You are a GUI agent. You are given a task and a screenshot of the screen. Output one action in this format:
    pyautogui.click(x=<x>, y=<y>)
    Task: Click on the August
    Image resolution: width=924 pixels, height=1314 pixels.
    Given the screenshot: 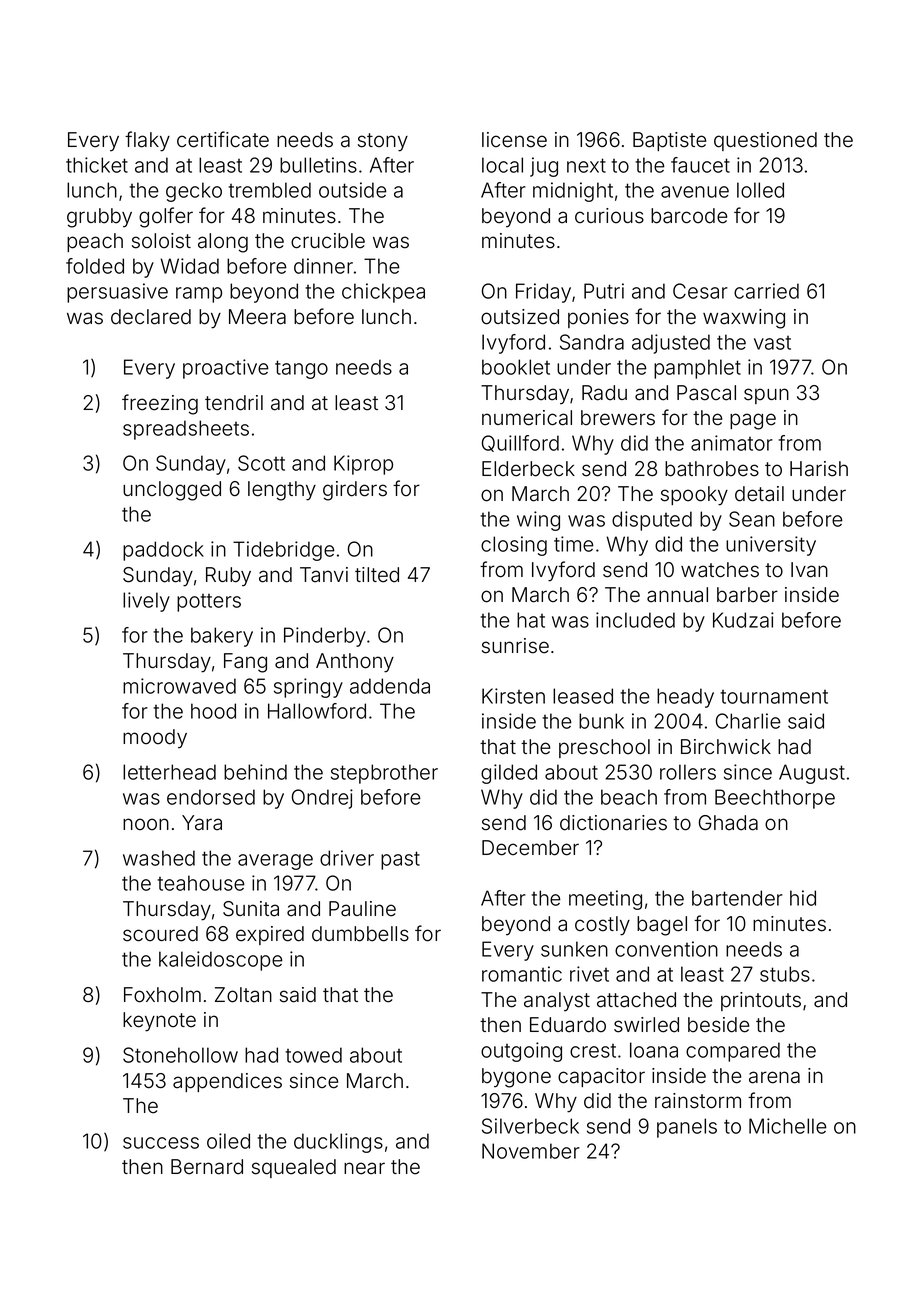 What is the action you would take?
    pyautogui.click(x=812, y=774)
